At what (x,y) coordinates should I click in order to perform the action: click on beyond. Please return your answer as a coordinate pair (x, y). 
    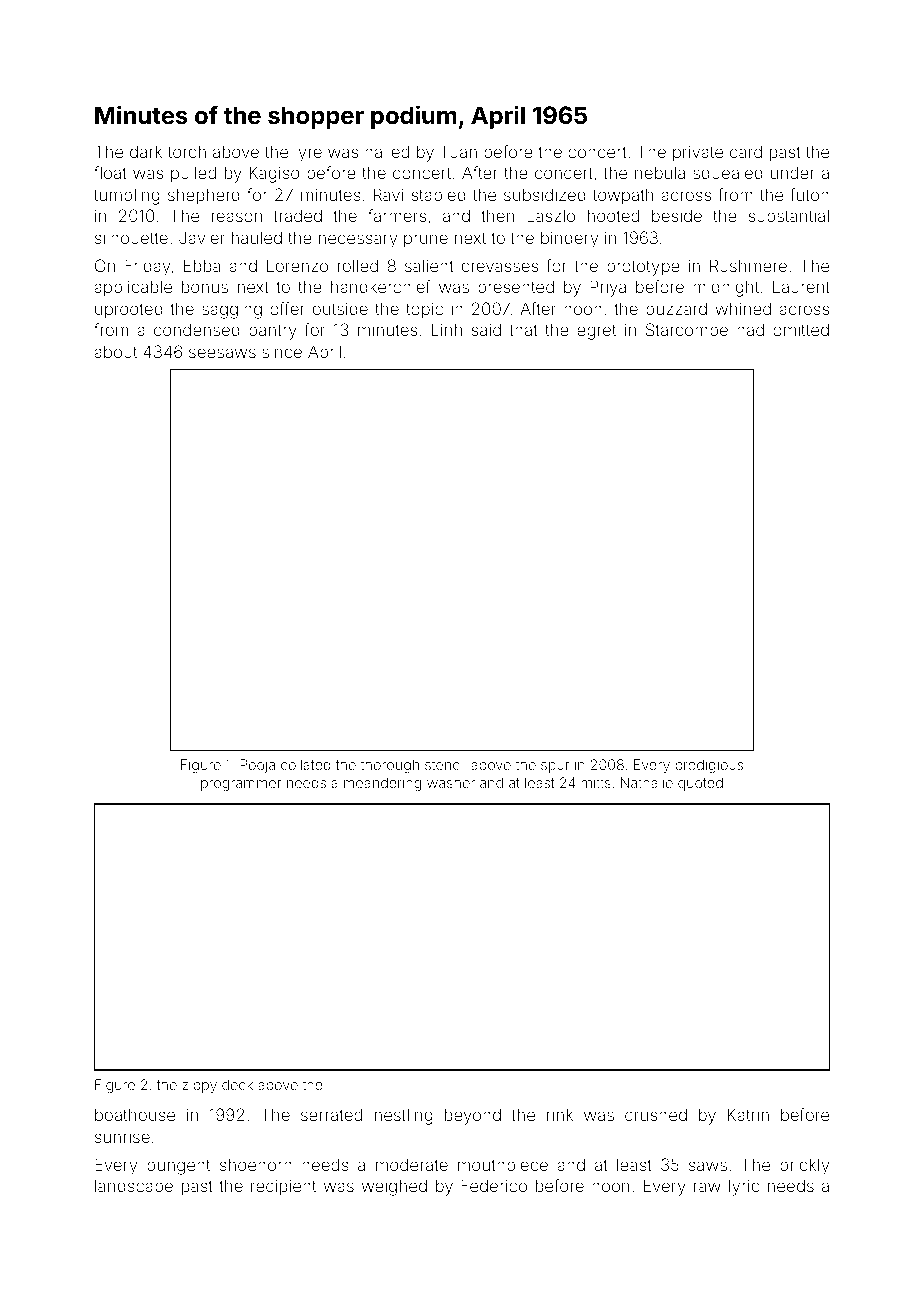
    Looking at the image, I should click on (473, 1117).
